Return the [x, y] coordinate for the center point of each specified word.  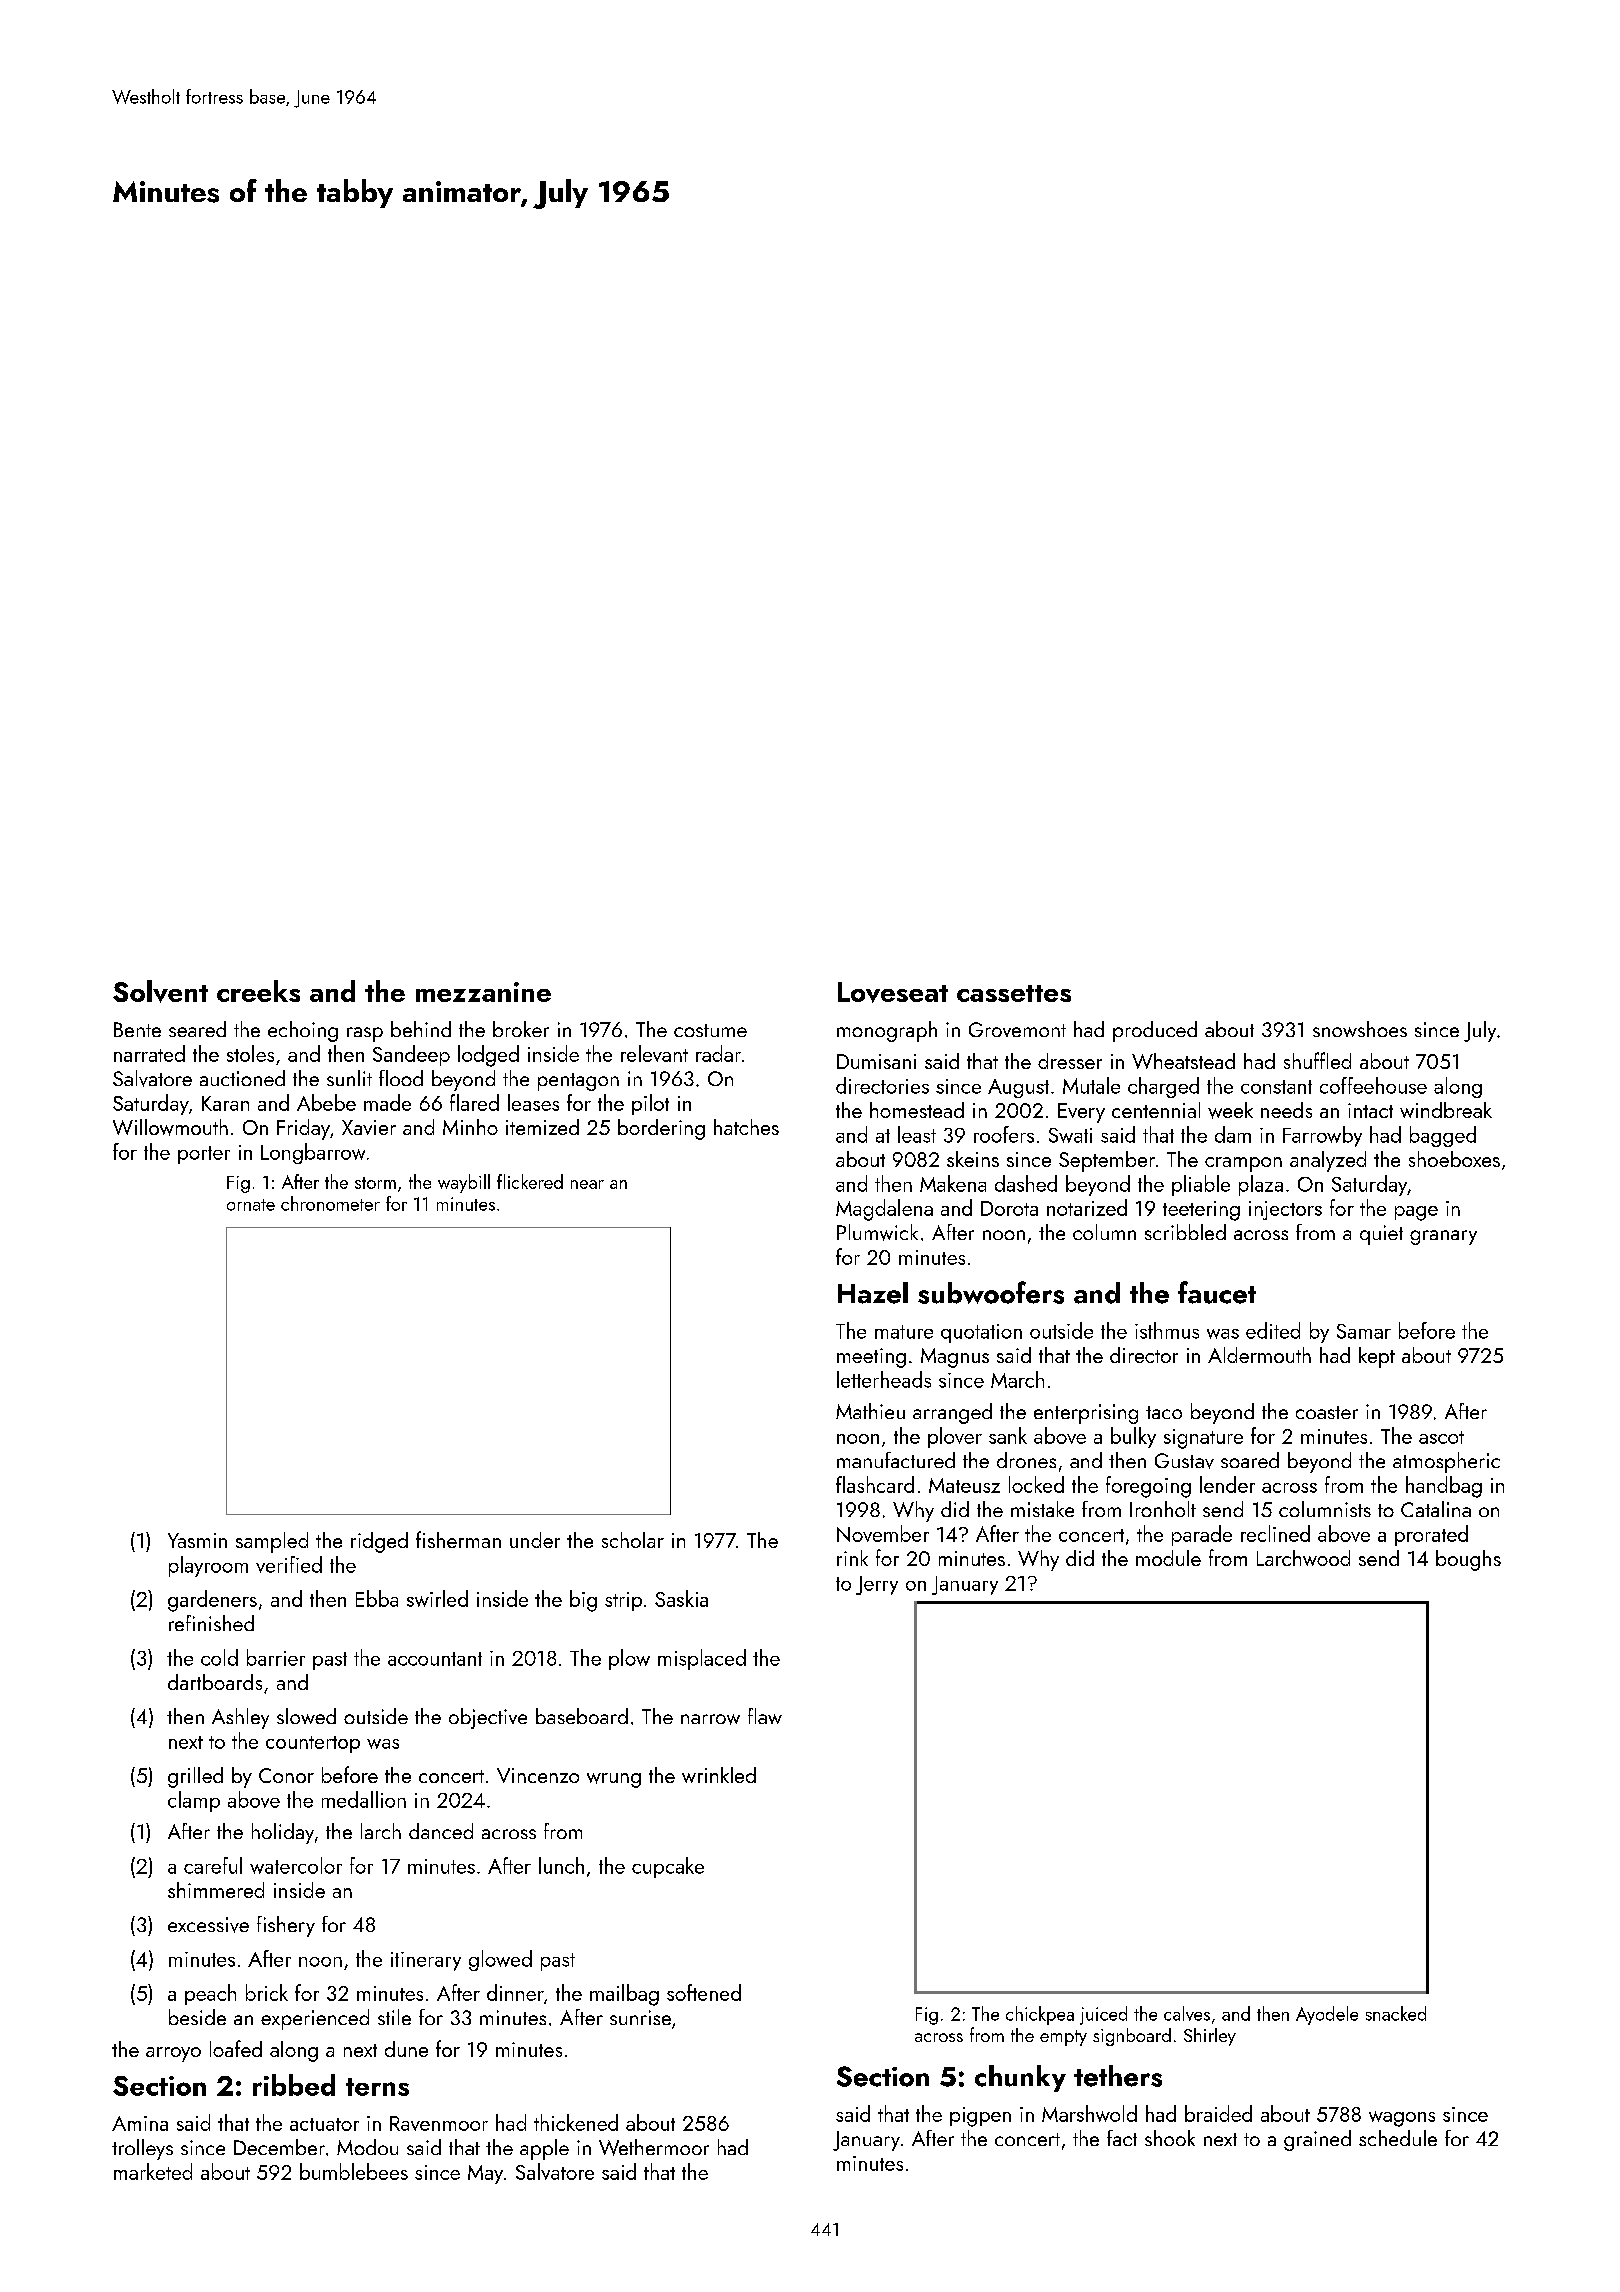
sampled [272, 1542]
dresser [1070, 1061]
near [587, 1184]
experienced [315, 2019]
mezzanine [483, 992]
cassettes [1014, 993]
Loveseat [893, 992]
